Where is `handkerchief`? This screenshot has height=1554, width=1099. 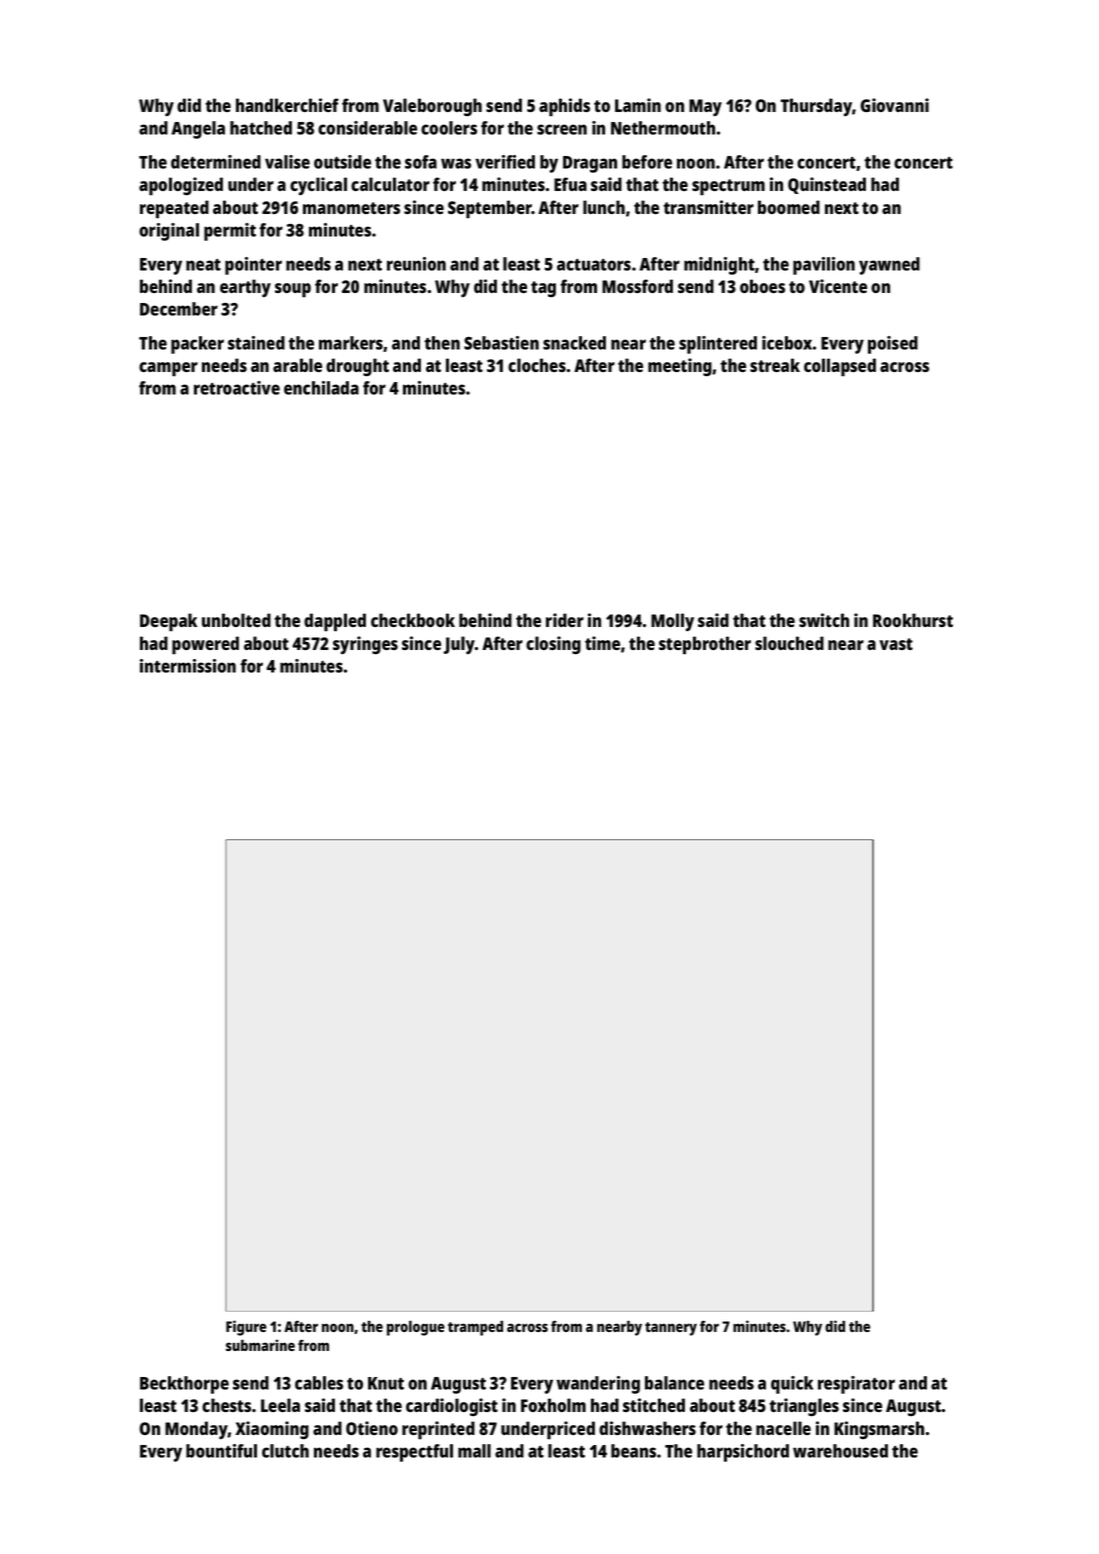 handkerchief is located at coordinates (287, 105).
